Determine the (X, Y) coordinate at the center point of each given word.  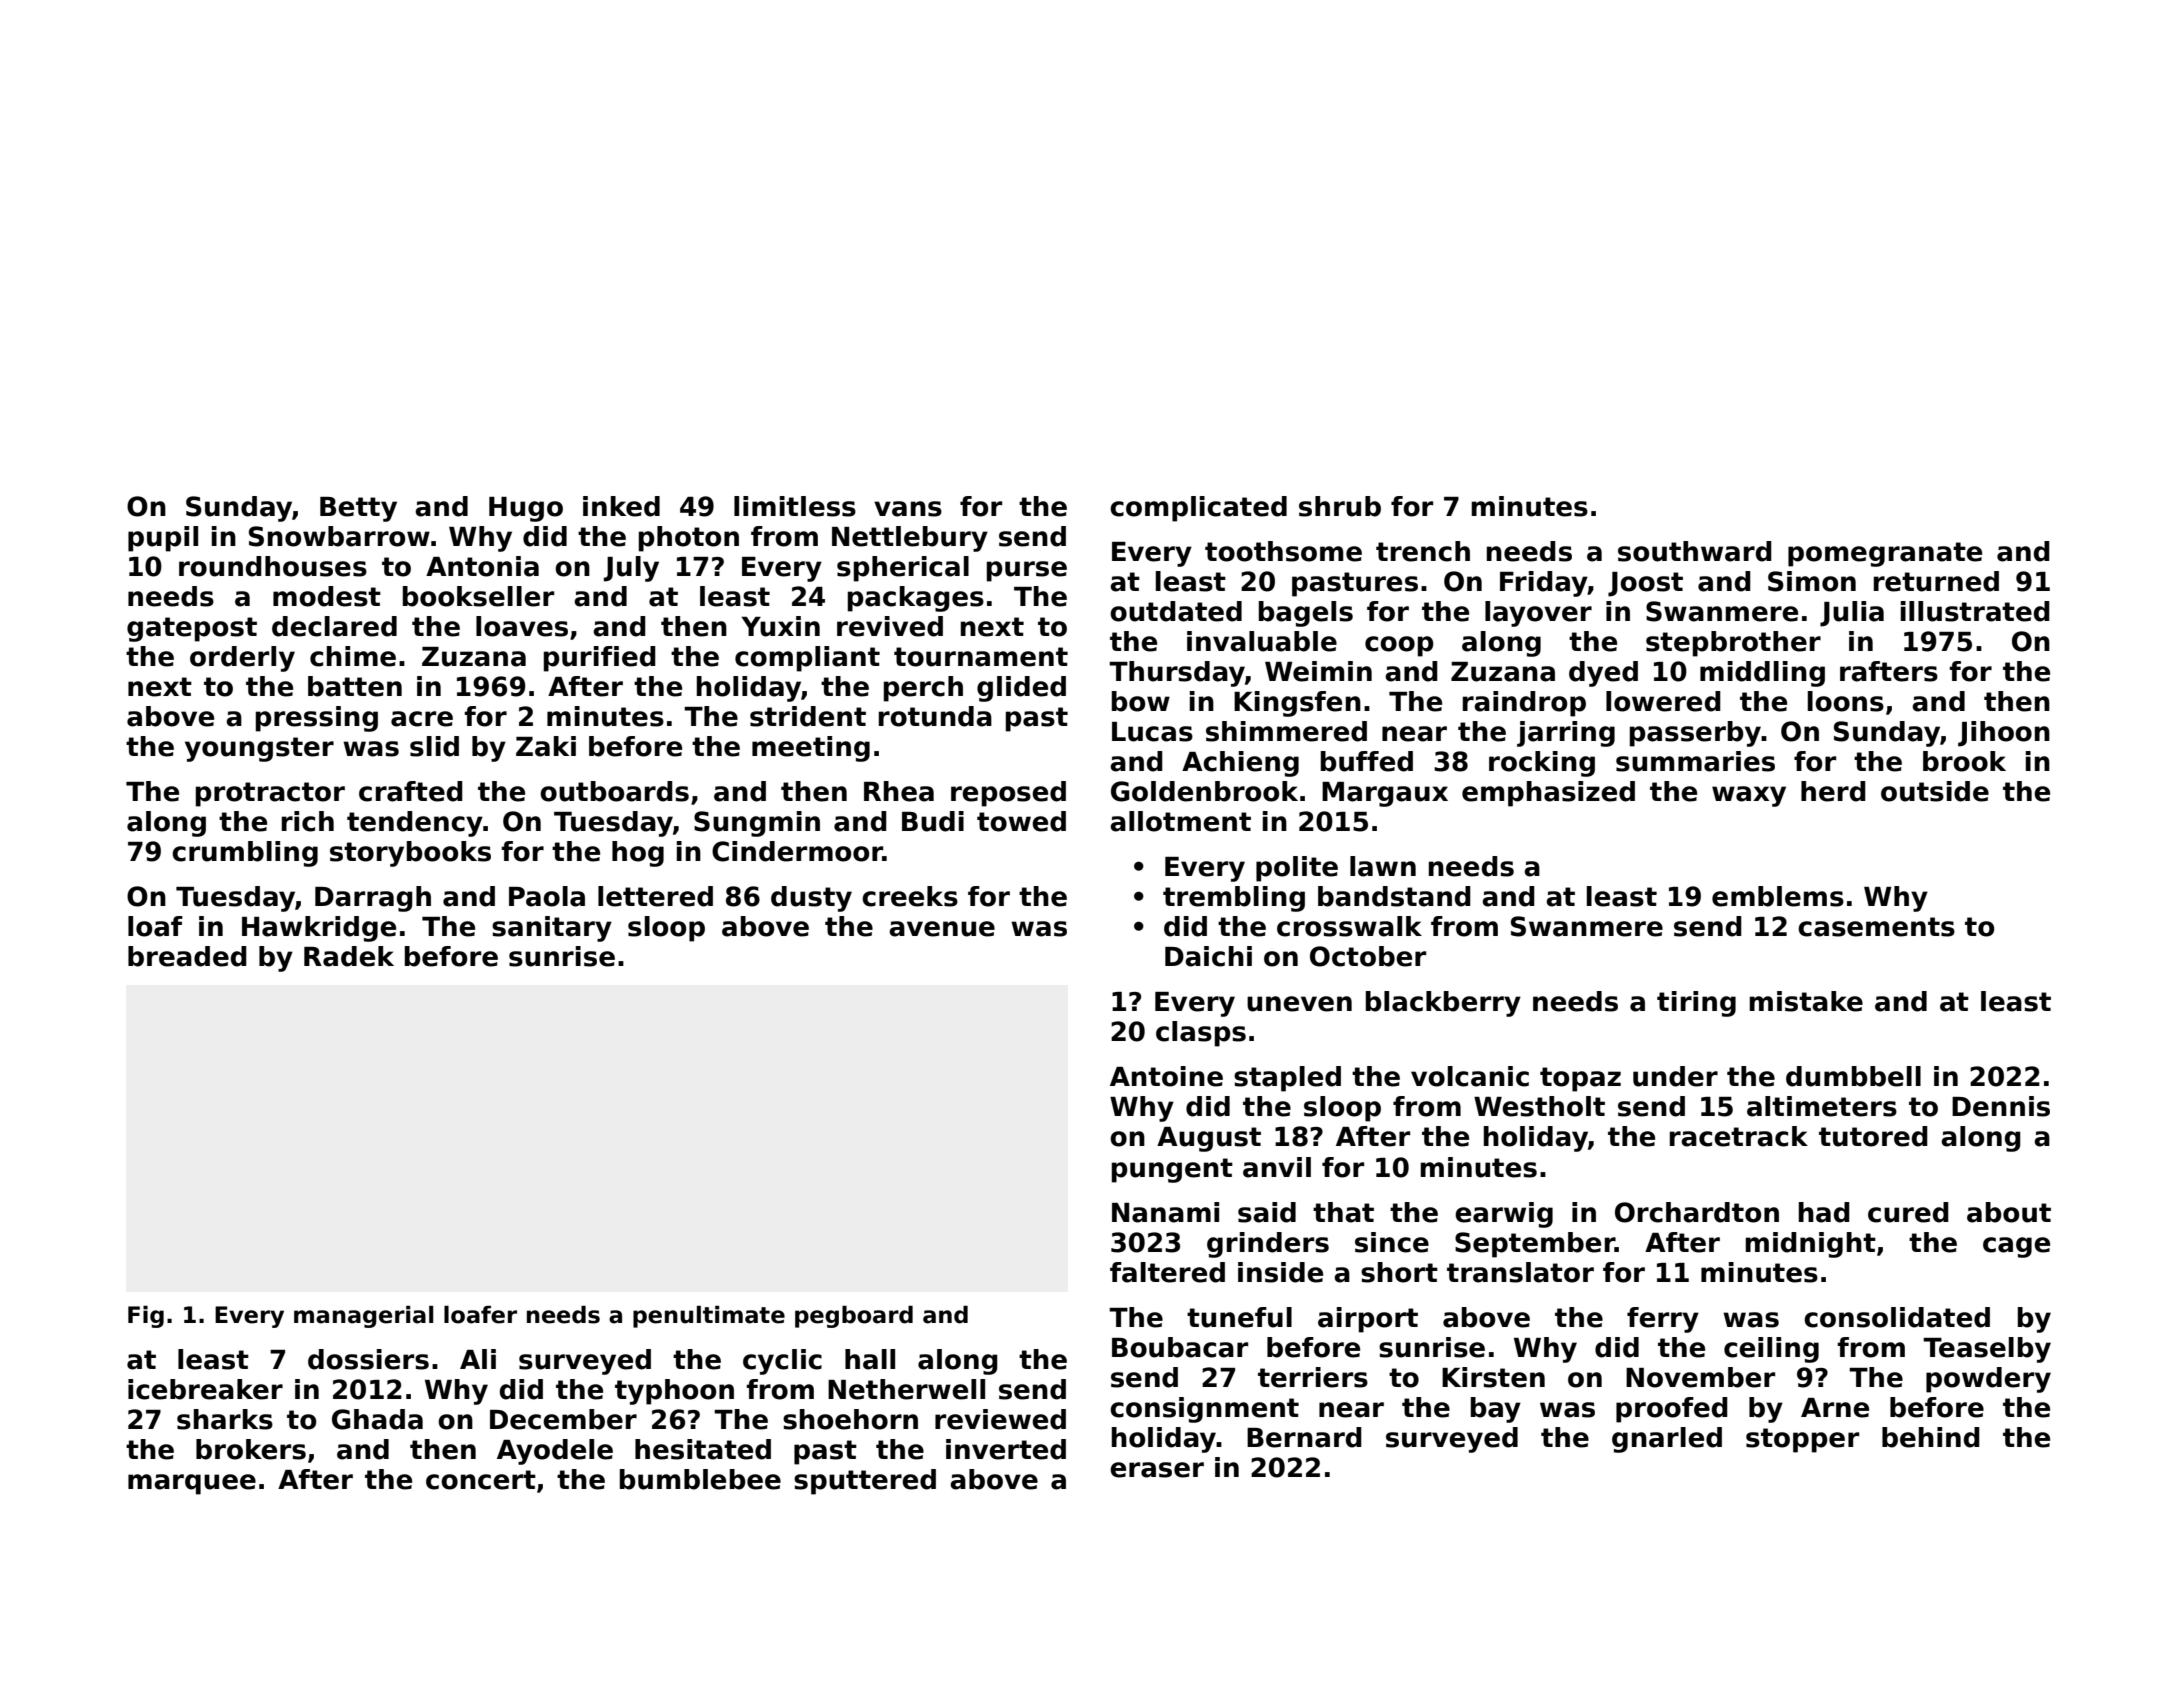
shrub (1340, 506)
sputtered (865, 1482)
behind (1931, 1437)
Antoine (1166, 1076)
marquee (192, 1484)
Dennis (2001, 1106)
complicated (1198, 509)
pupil (163, 539)
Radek (349, 956)
